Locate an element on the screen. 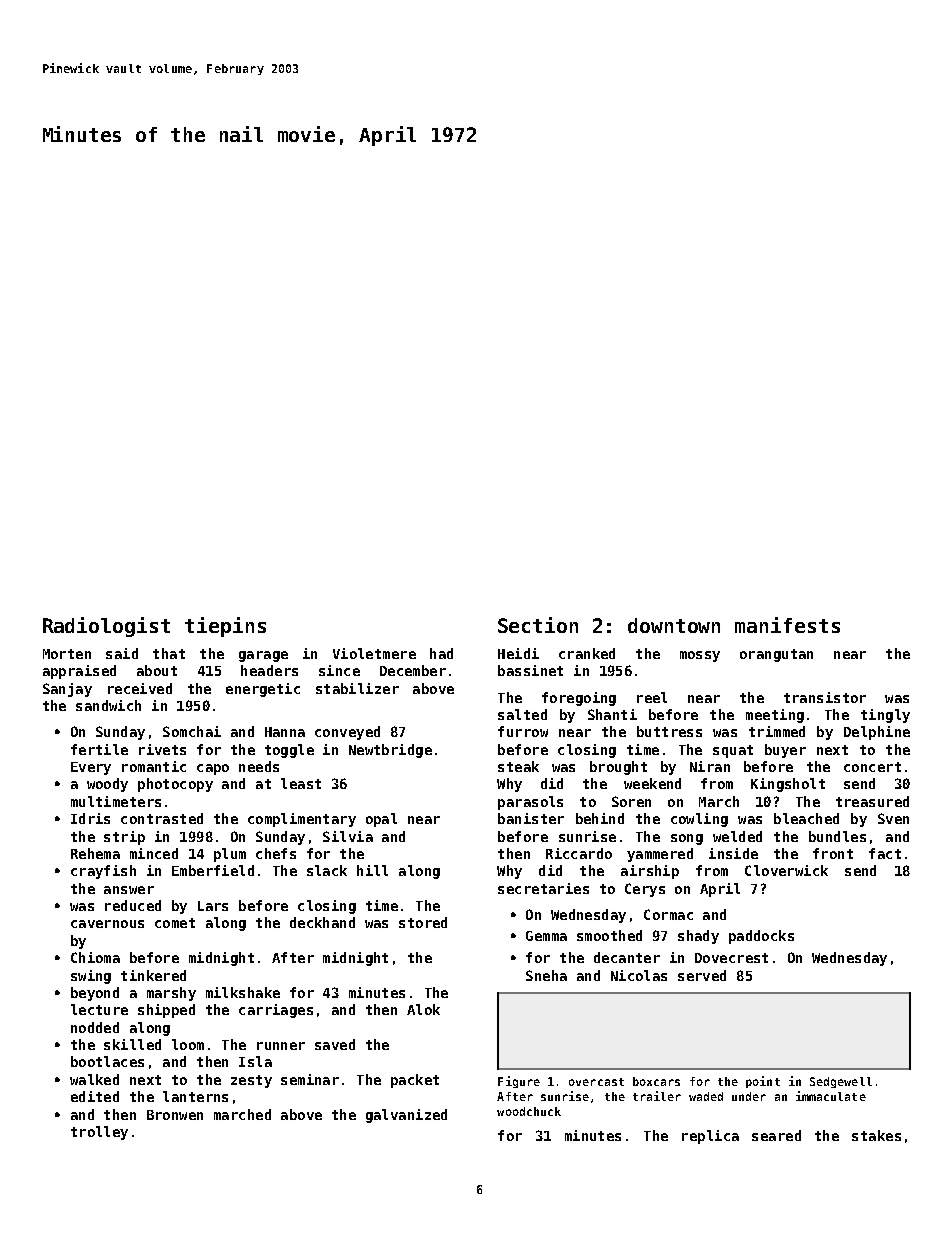  replica is located at coordinates (710, 1137).
